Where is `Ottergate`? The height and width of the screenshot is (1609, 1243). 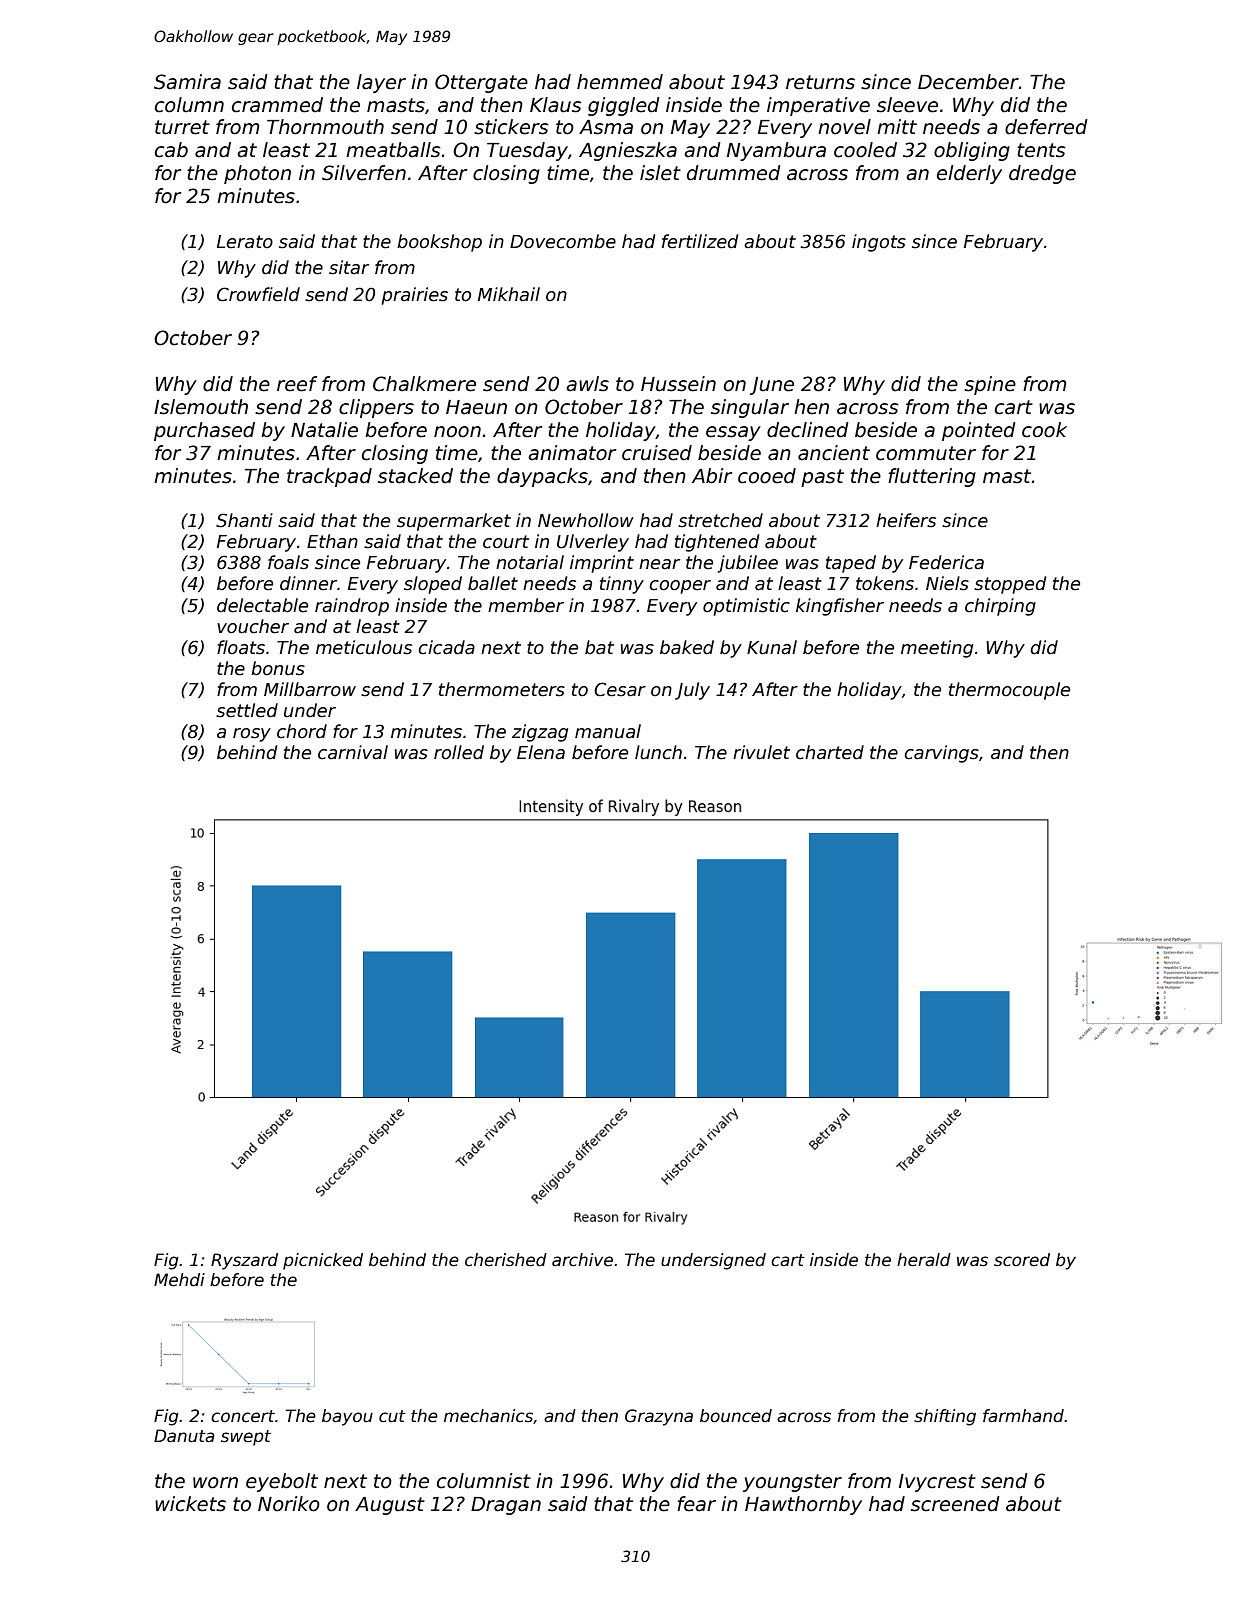 Ottergate is located at coordinates (481, 83).
